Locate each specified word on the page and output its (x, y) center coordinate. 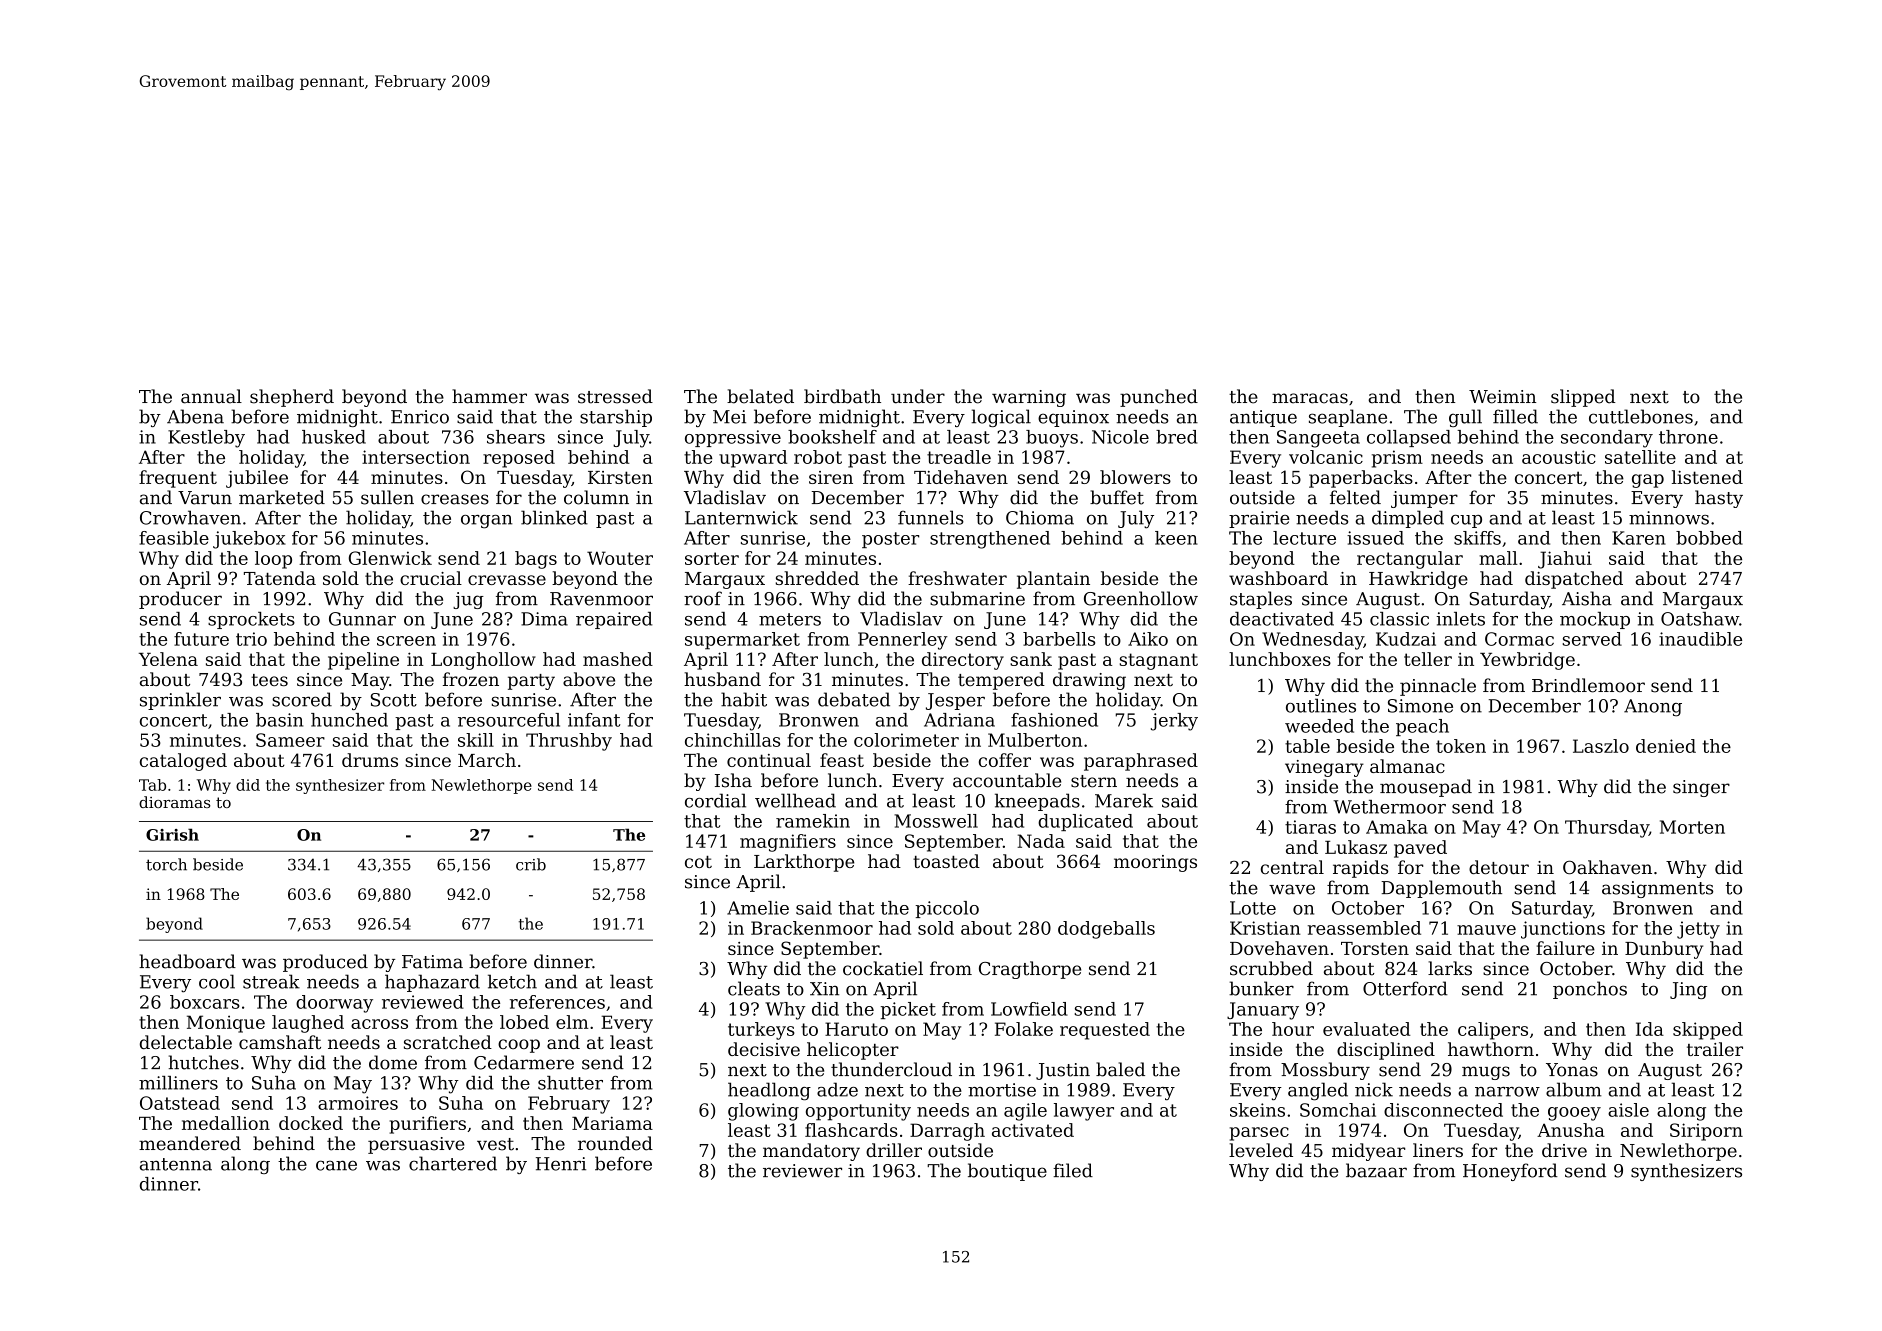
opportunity (858, 1112)
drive (1564, 1150)
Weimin (1502, 397)
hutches (204, 1062)
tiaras (1310, 827)
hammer (489, 396)
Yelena (168, 659)
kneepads (1037, 802)
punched (1159, 398)
